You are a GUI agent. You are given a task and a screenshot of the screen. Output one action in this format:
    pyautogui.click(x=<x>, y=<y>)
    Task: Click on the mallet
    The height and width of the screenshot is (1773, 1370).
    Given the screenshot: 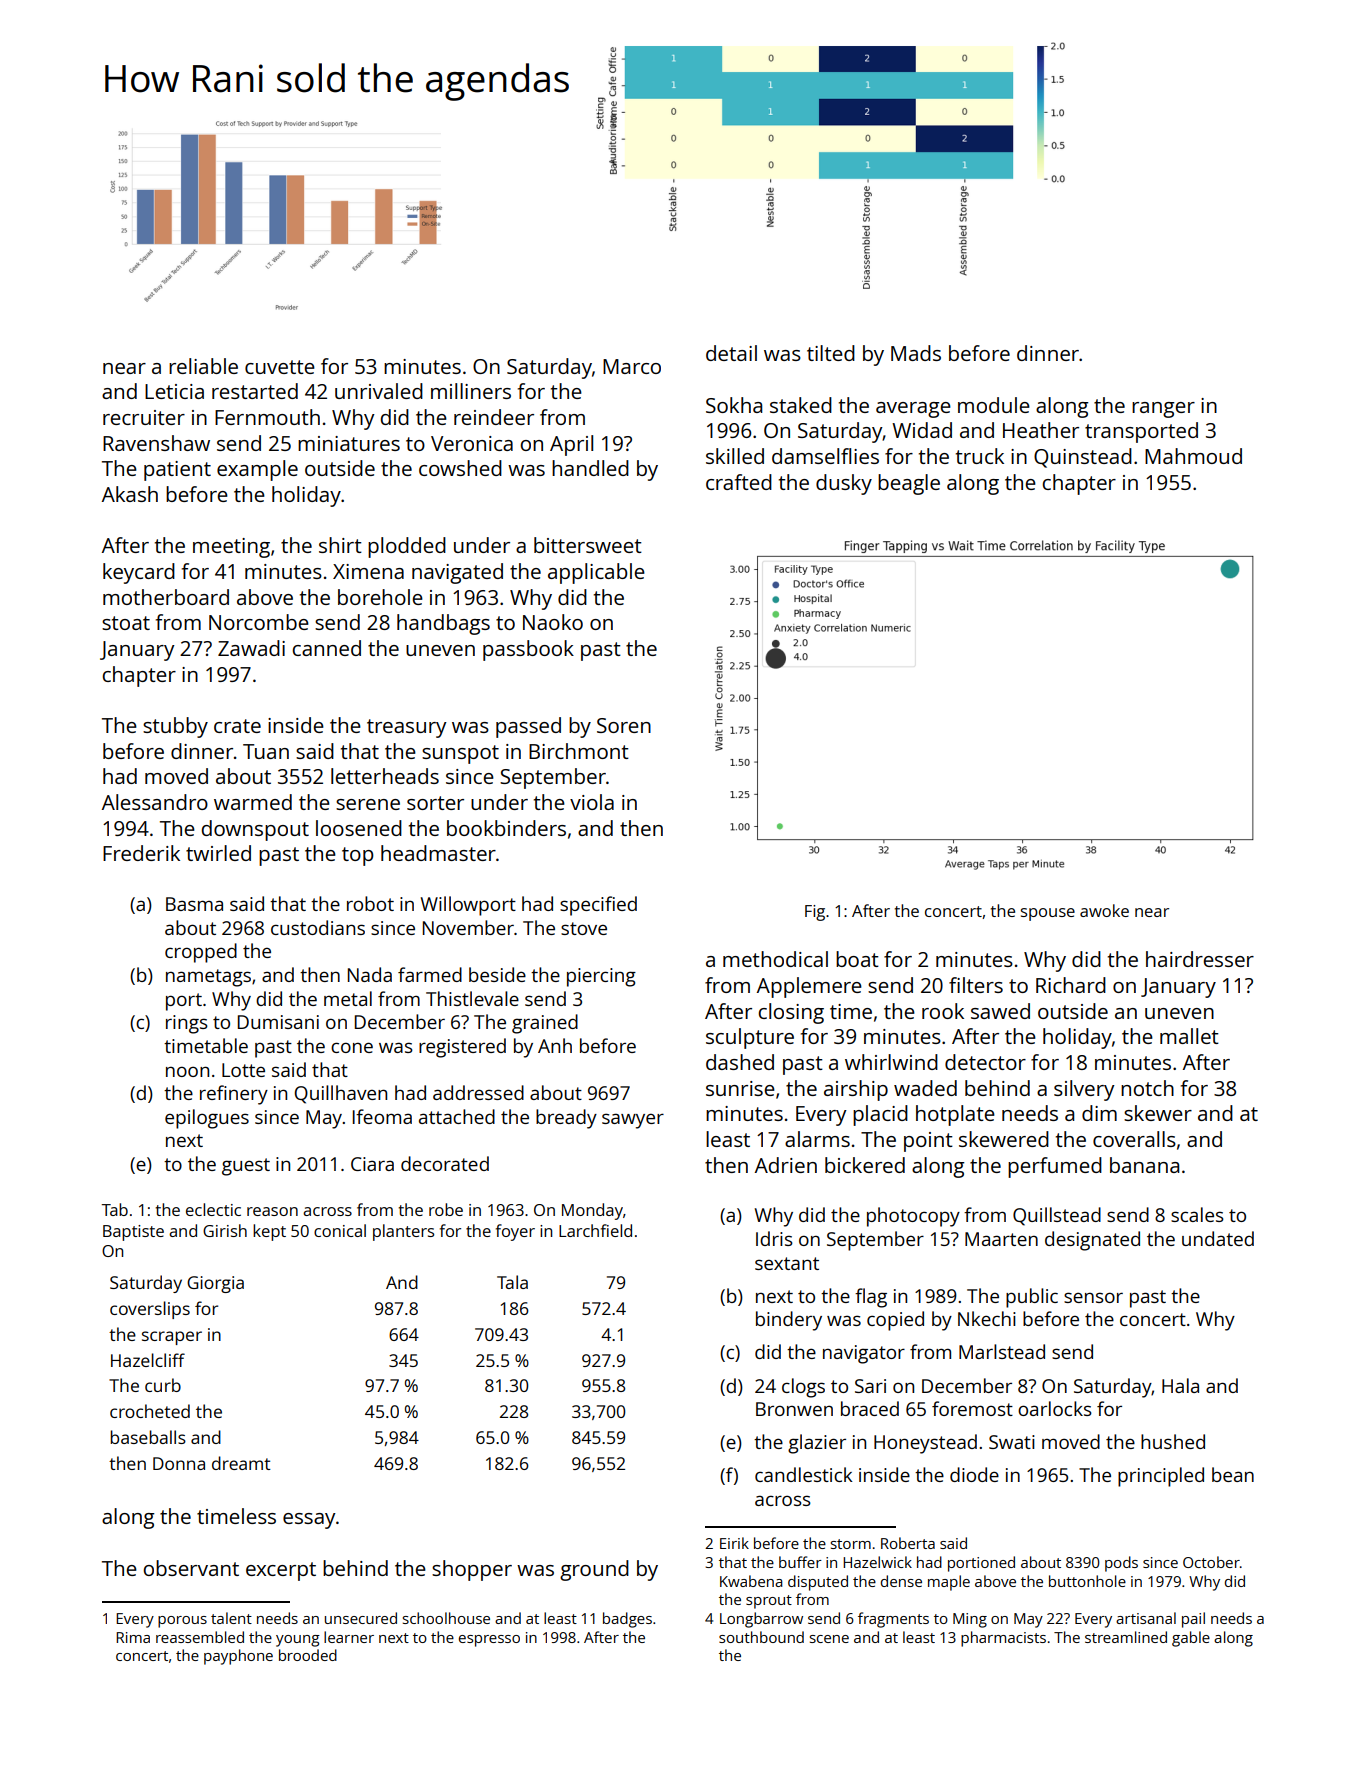 What is the action you would take?
    pyautogui.click(x=1189, y=1036)
